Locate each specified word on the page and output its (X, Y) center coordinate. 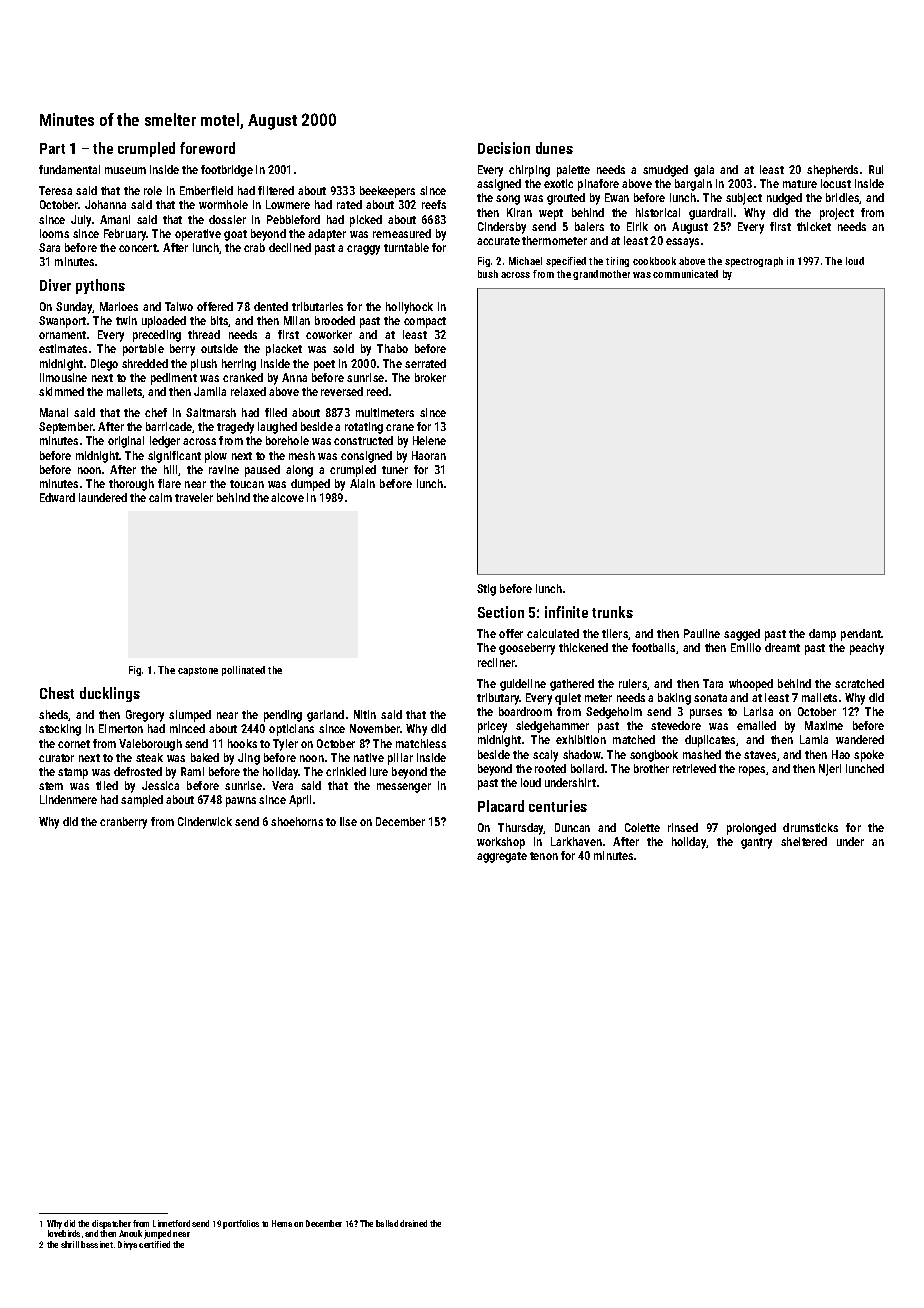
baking (674, 699)
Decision (504, 148)
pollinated (243, 671)
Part (52, 148)
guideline (523, 685)
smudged (665, 171)
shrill (70, 1244)
